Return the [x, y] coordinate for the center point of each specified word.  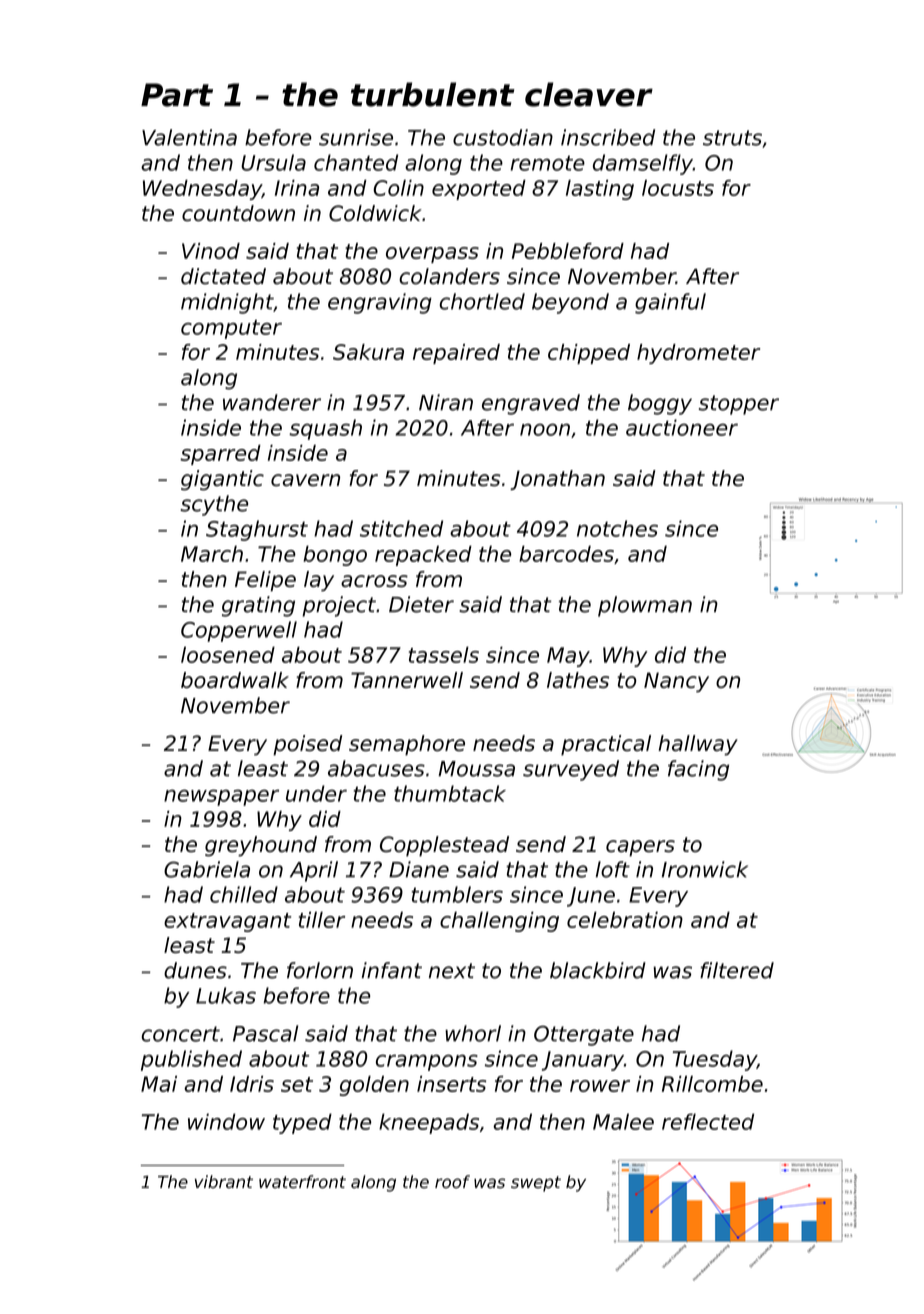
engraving [380, 303]
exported [479, 190]
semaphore [407, 745]
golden [374, 1086]
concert [181, 1034]
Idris [252, 1084]
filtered [737, 970]
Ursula [273, 162]
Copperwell [239, 631]
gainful [670, 303]
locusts [678, 188]
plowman [645, 606]
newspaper [221, 798]
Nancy [676, 682]
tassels [444, 654]
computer [231, 329]
